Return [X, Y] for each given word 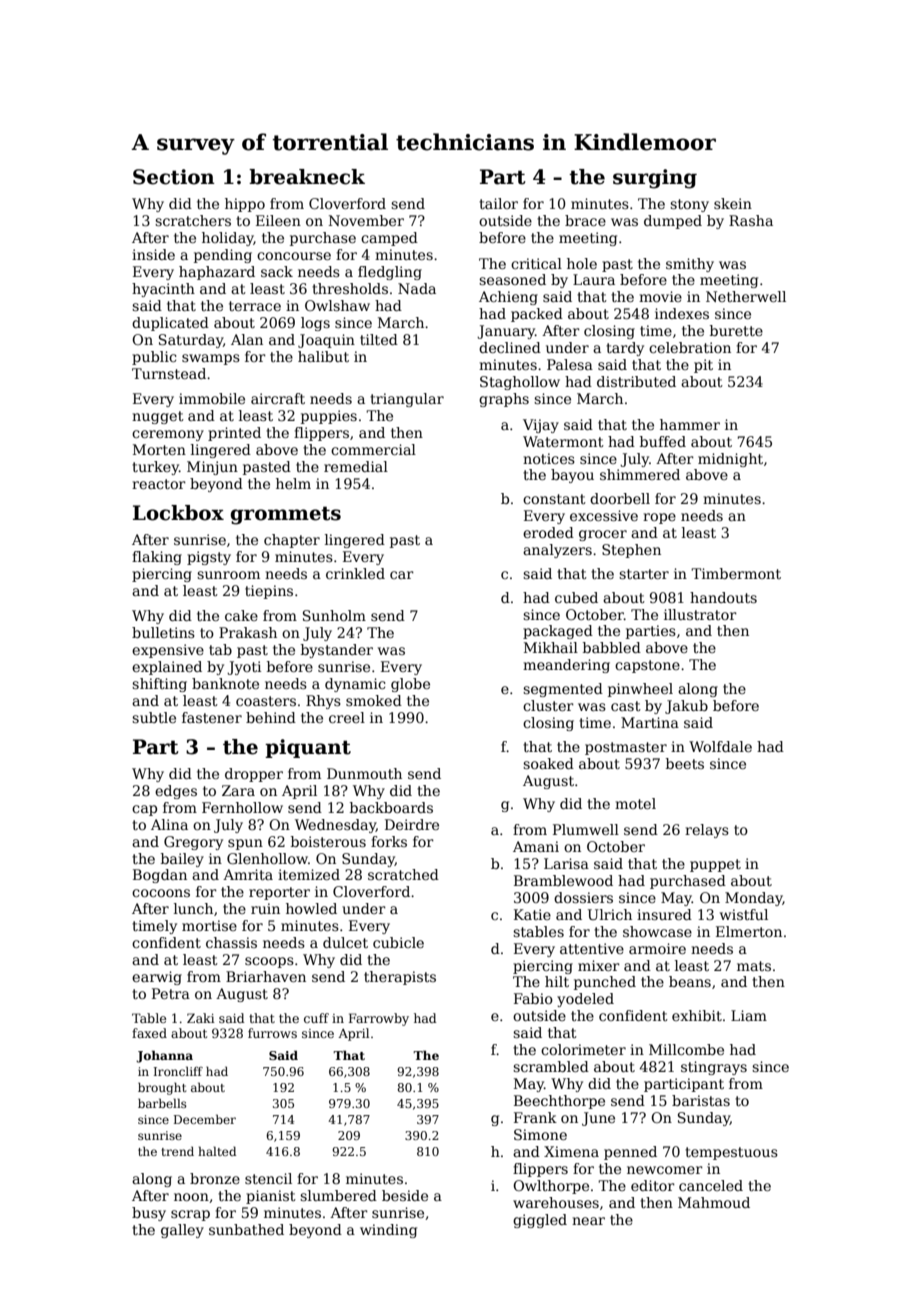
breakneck [307, 177]
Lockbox [178, 513]
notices [549, 458]
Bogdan [160, 876]
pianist [271, 1197]
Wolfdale [720, 746]
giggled [540, 1221]
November [366, 220]
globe [410, 685]
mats [754, 966]
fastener [212, 717]
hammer [690, 424]
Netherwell [746, 296]
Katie [532, 914]
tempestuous [731, 1153]
